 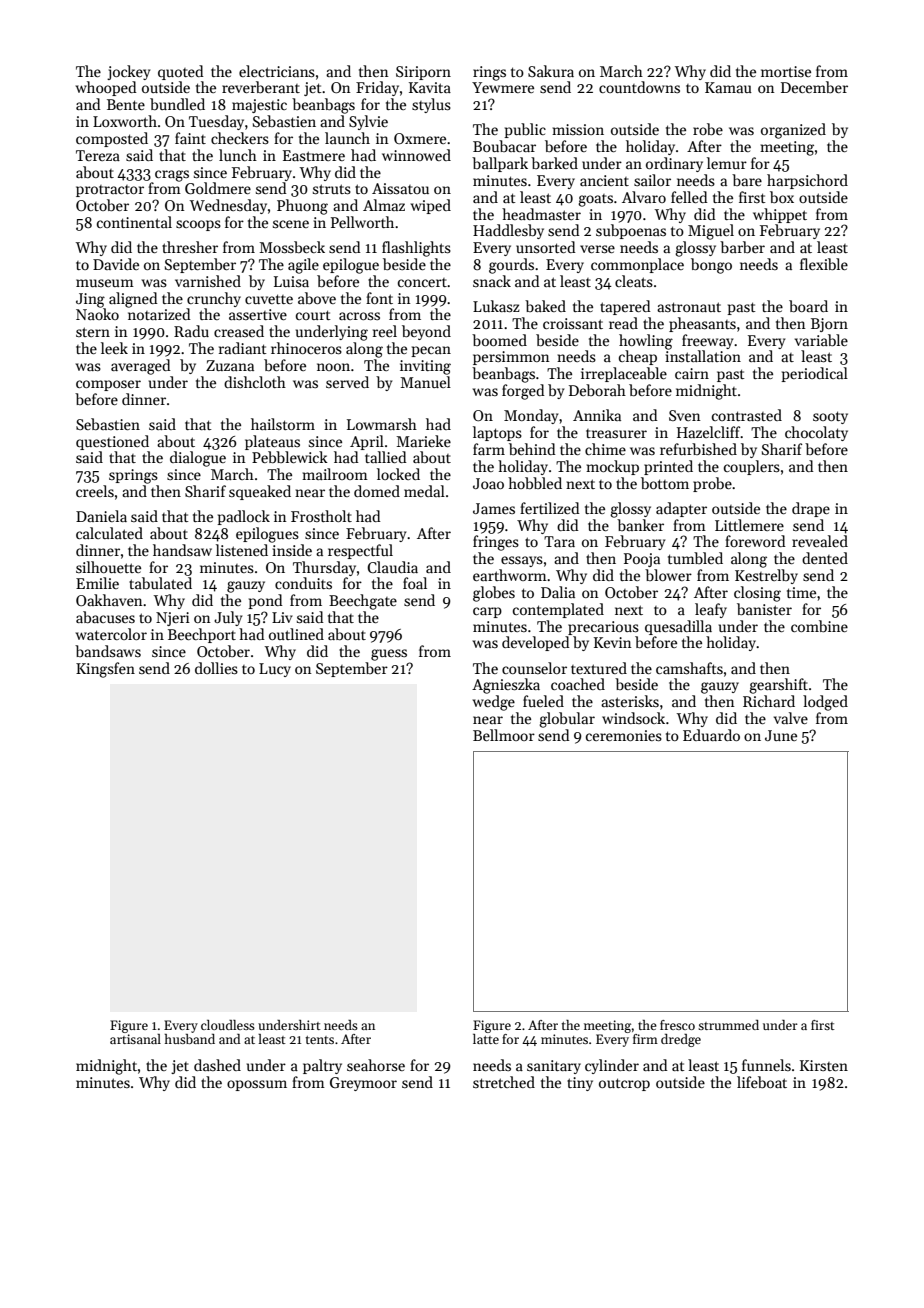 I want to click on Greymoor, so click(x=363, y=1084).
